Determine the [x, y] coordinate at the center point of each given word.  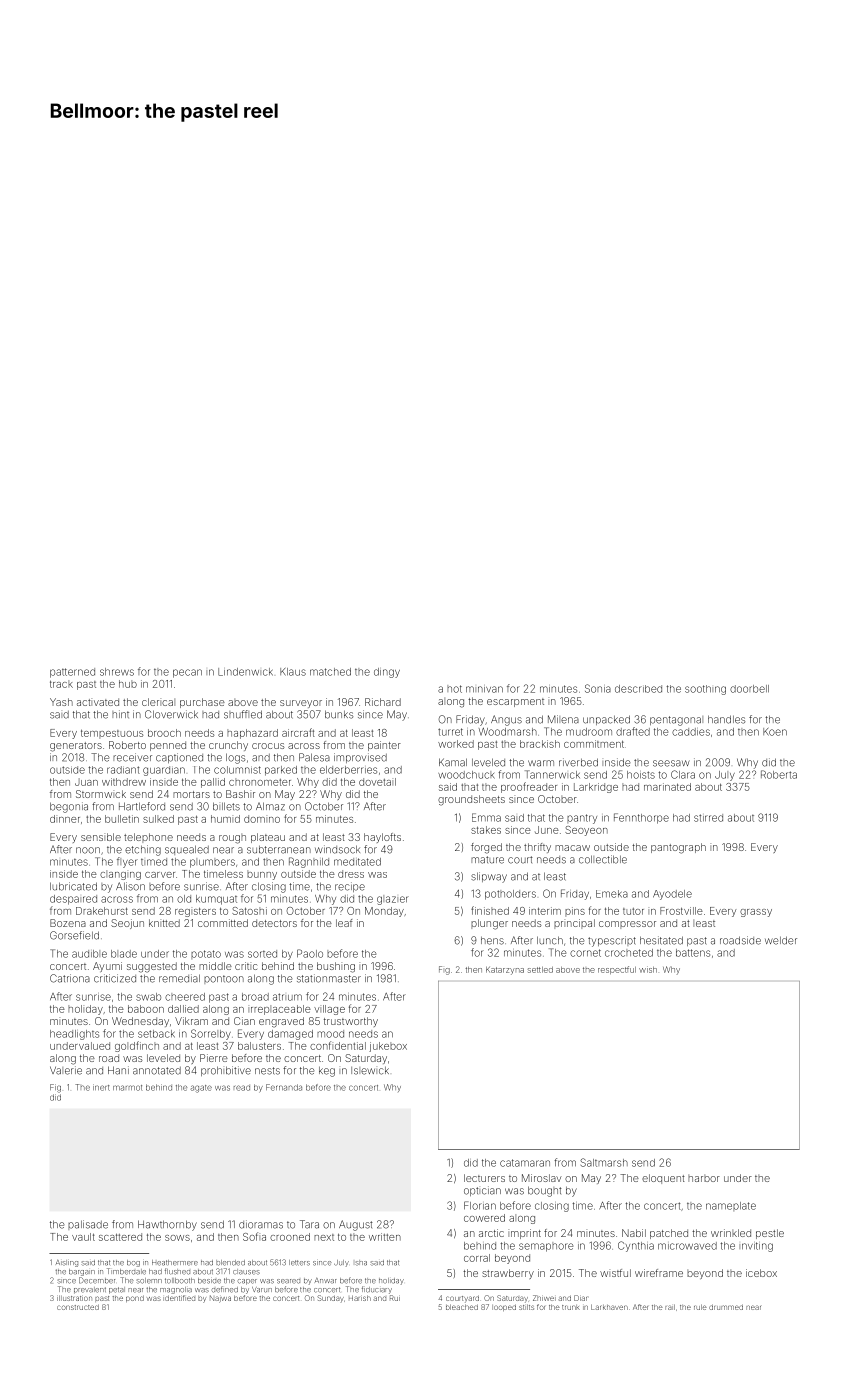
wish [648, 969]
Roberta [779, 774]
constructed [78, 1307]
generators [76, 747]
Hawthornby [167, 1225]
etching [143, 850]
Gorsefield [74, 935]
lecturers [484, 1178]
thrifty [537, 848]
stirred [708, 818]
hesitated [661, 940]
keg [327, 1071]
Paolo [310, 953]
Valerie [66, 1070]
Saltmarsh [604, 1162]
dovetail [377, 782]
